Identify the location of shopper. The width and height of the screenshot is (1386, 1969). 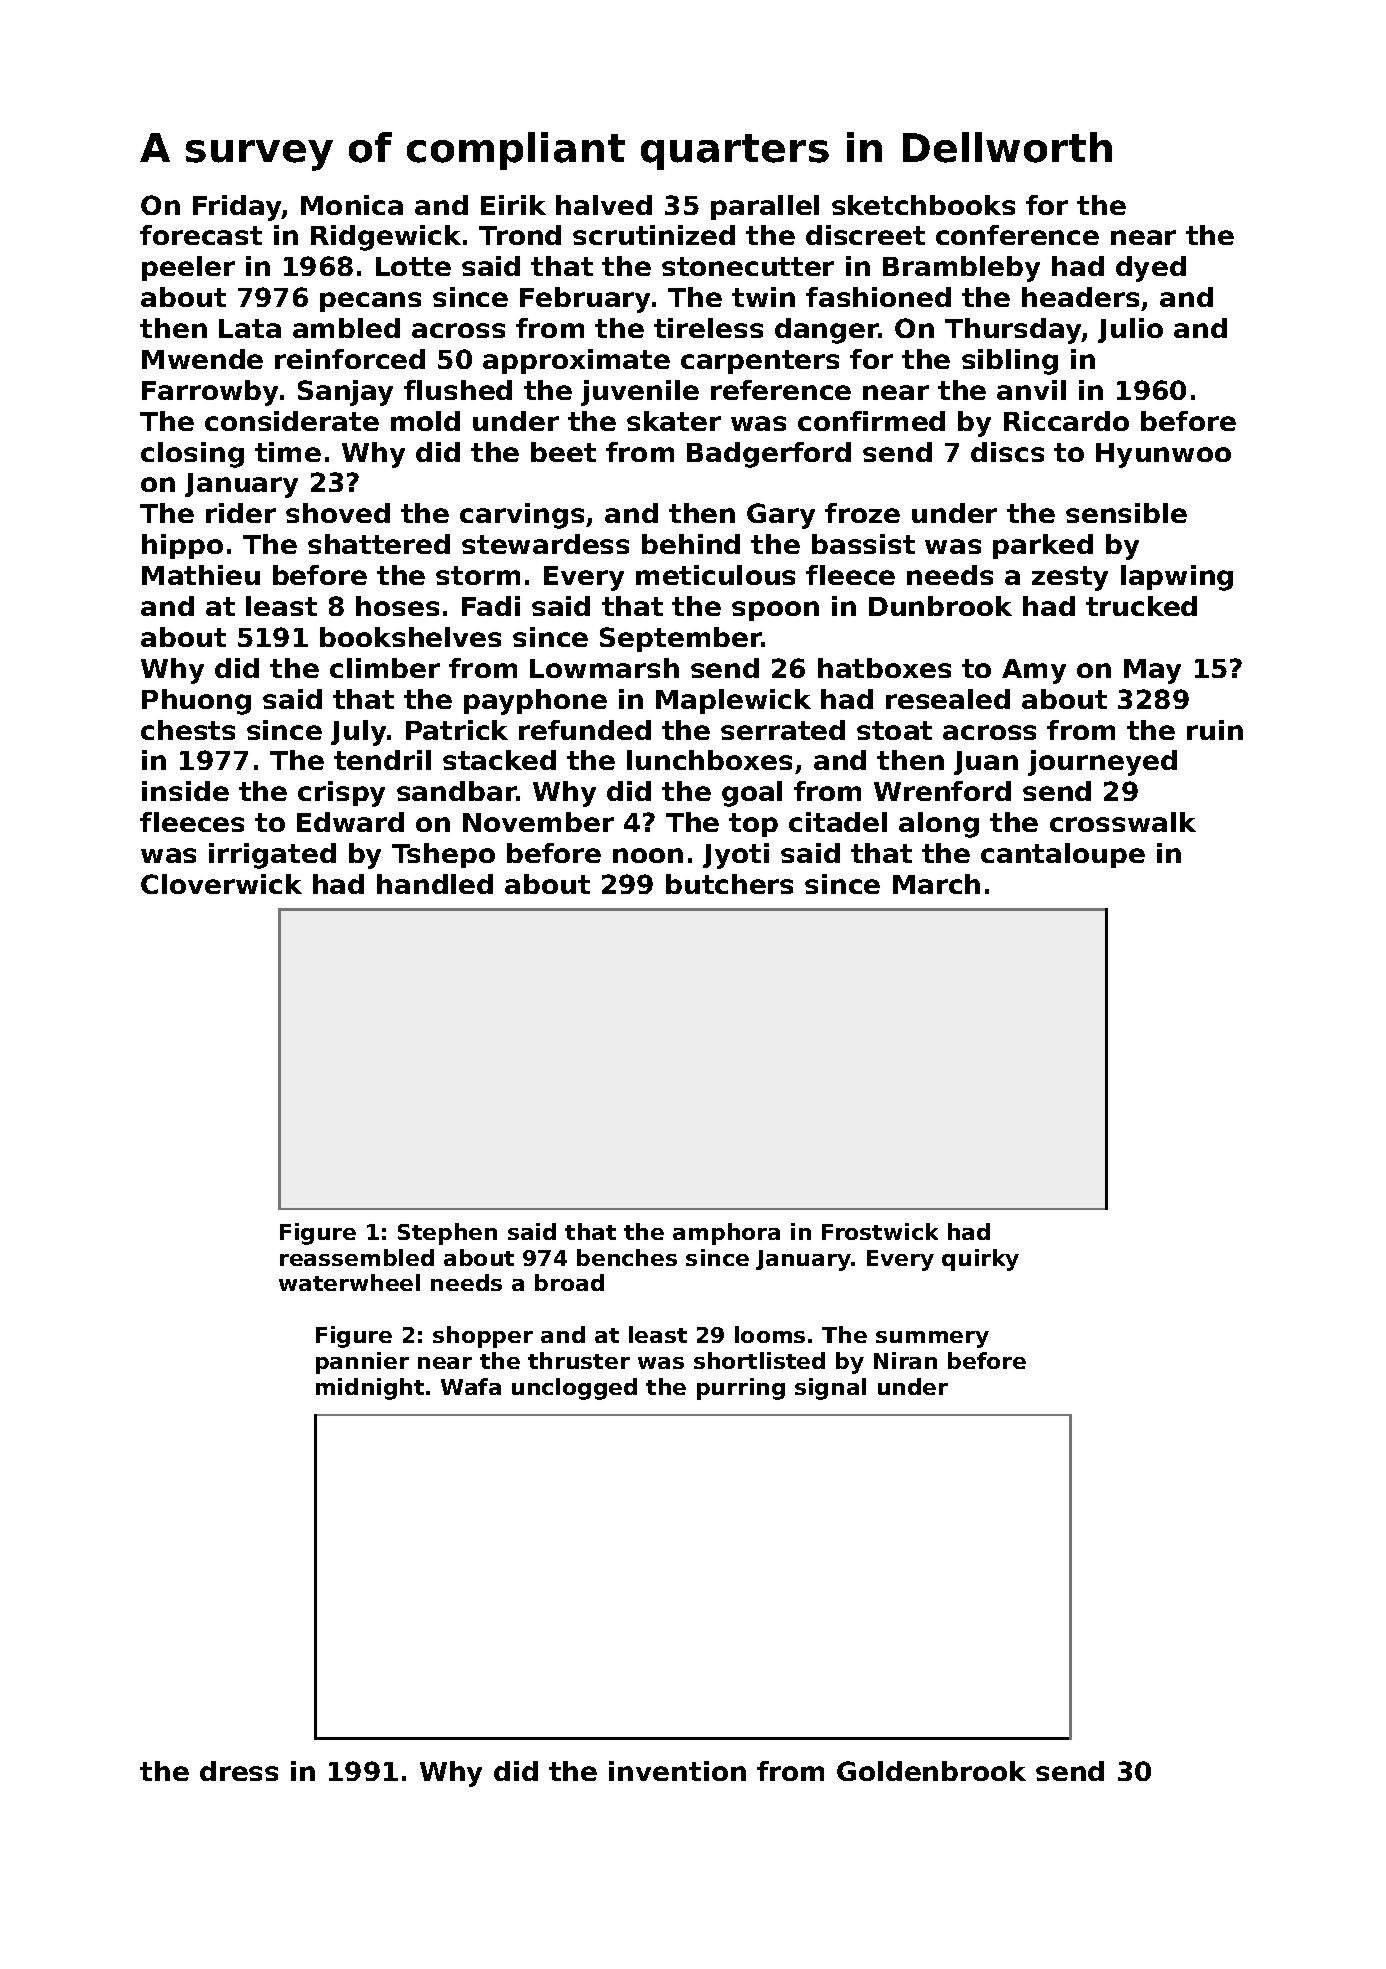
(483, 1337).
